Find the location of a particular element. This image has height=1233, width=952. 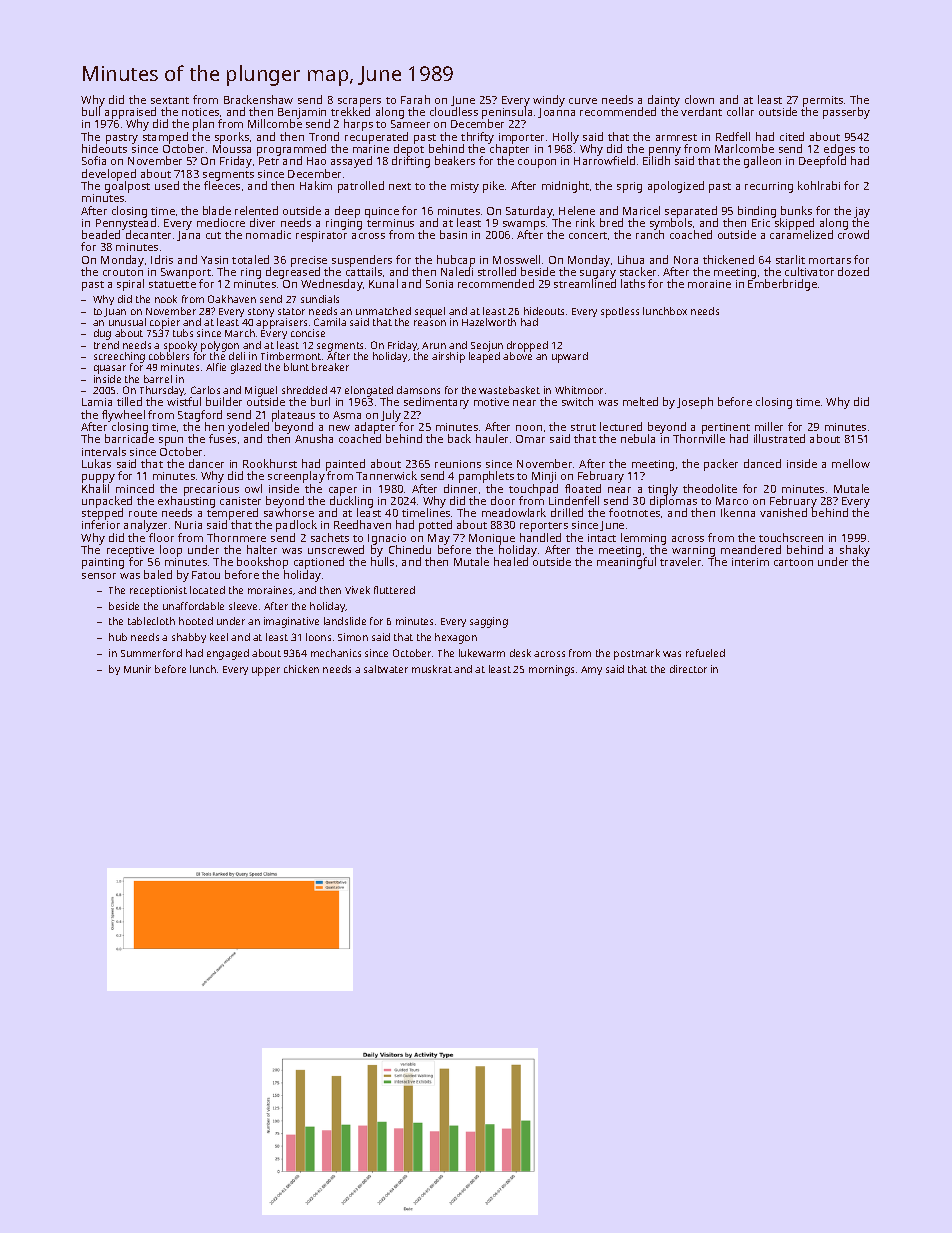

diver is located at coordinates (262, 222).
